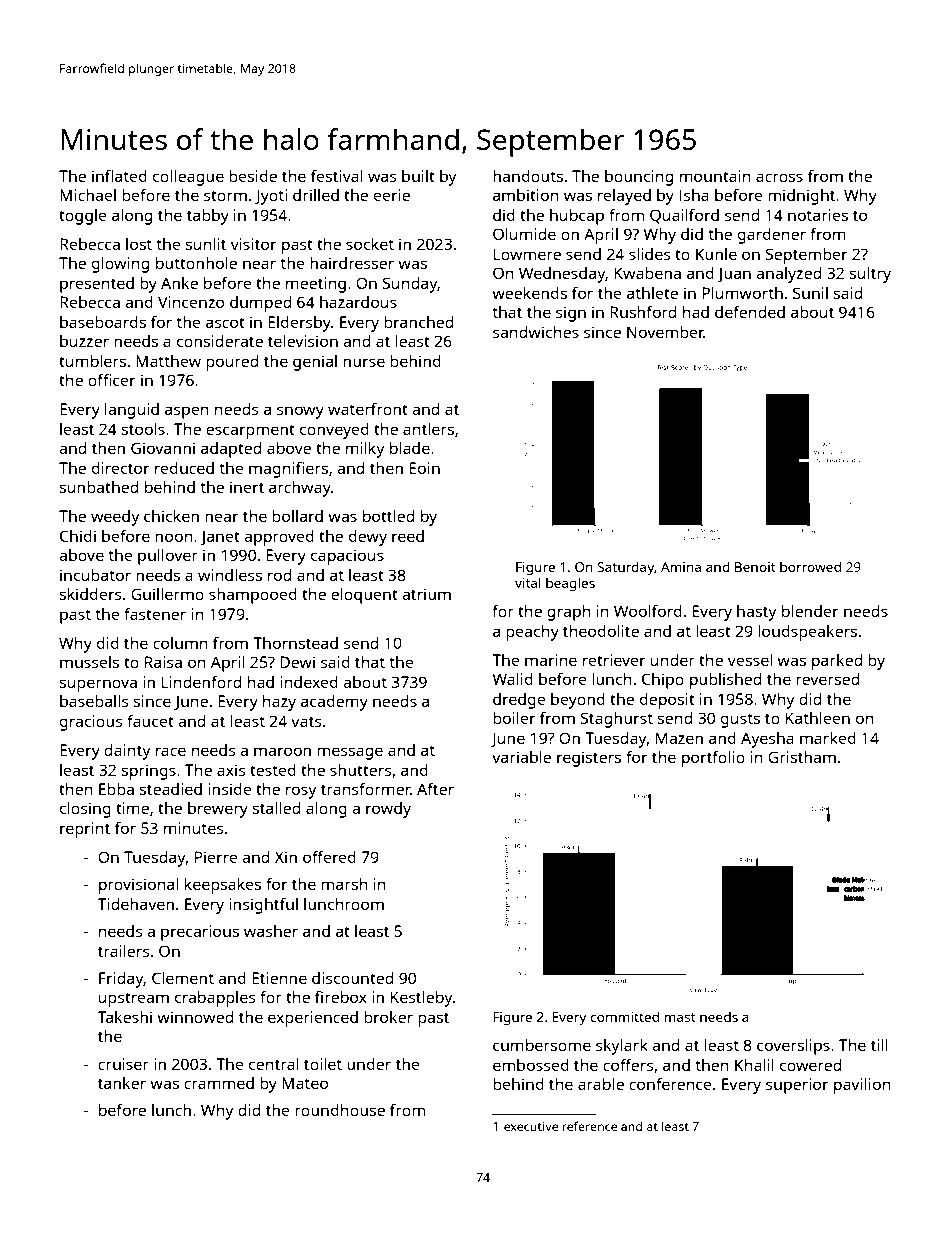 The height and width of the screenshot is (1233, 952). I want to click on notaries, so click(818, 215).
